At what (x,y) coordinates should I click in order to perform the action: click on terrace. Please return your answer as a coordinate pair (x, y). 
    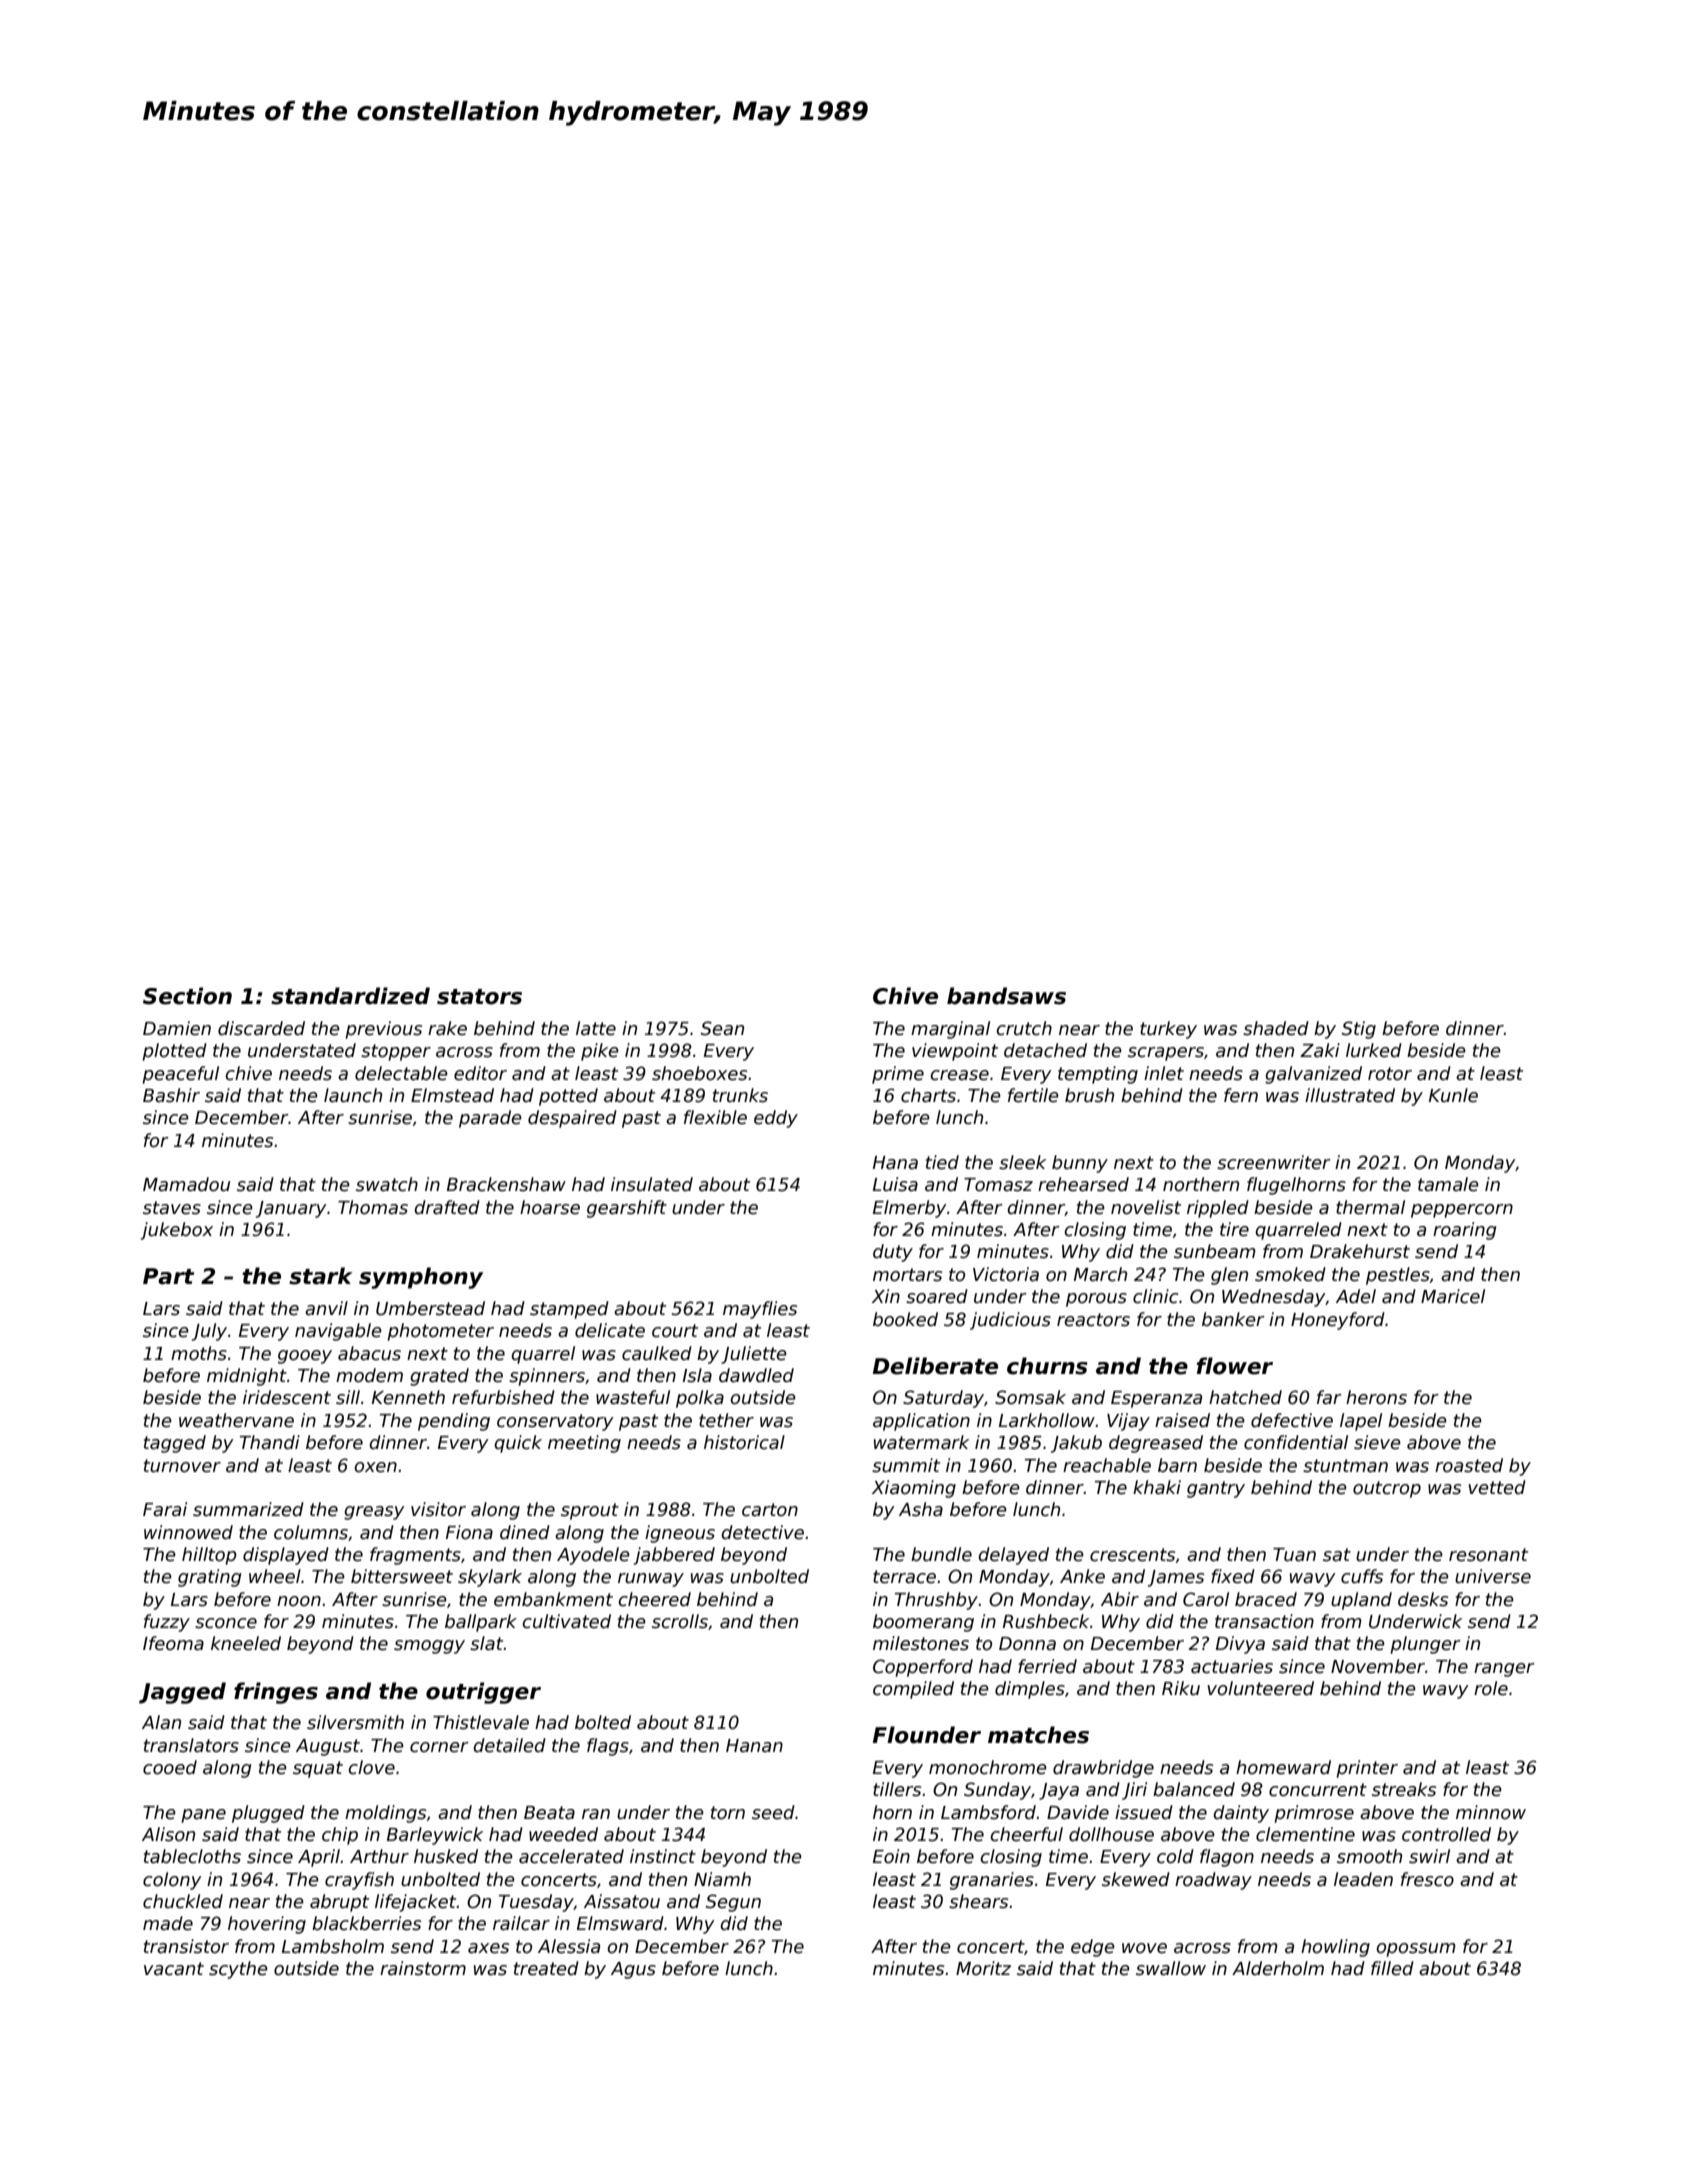
    Looking at the image, I should click on (904, 1577).
